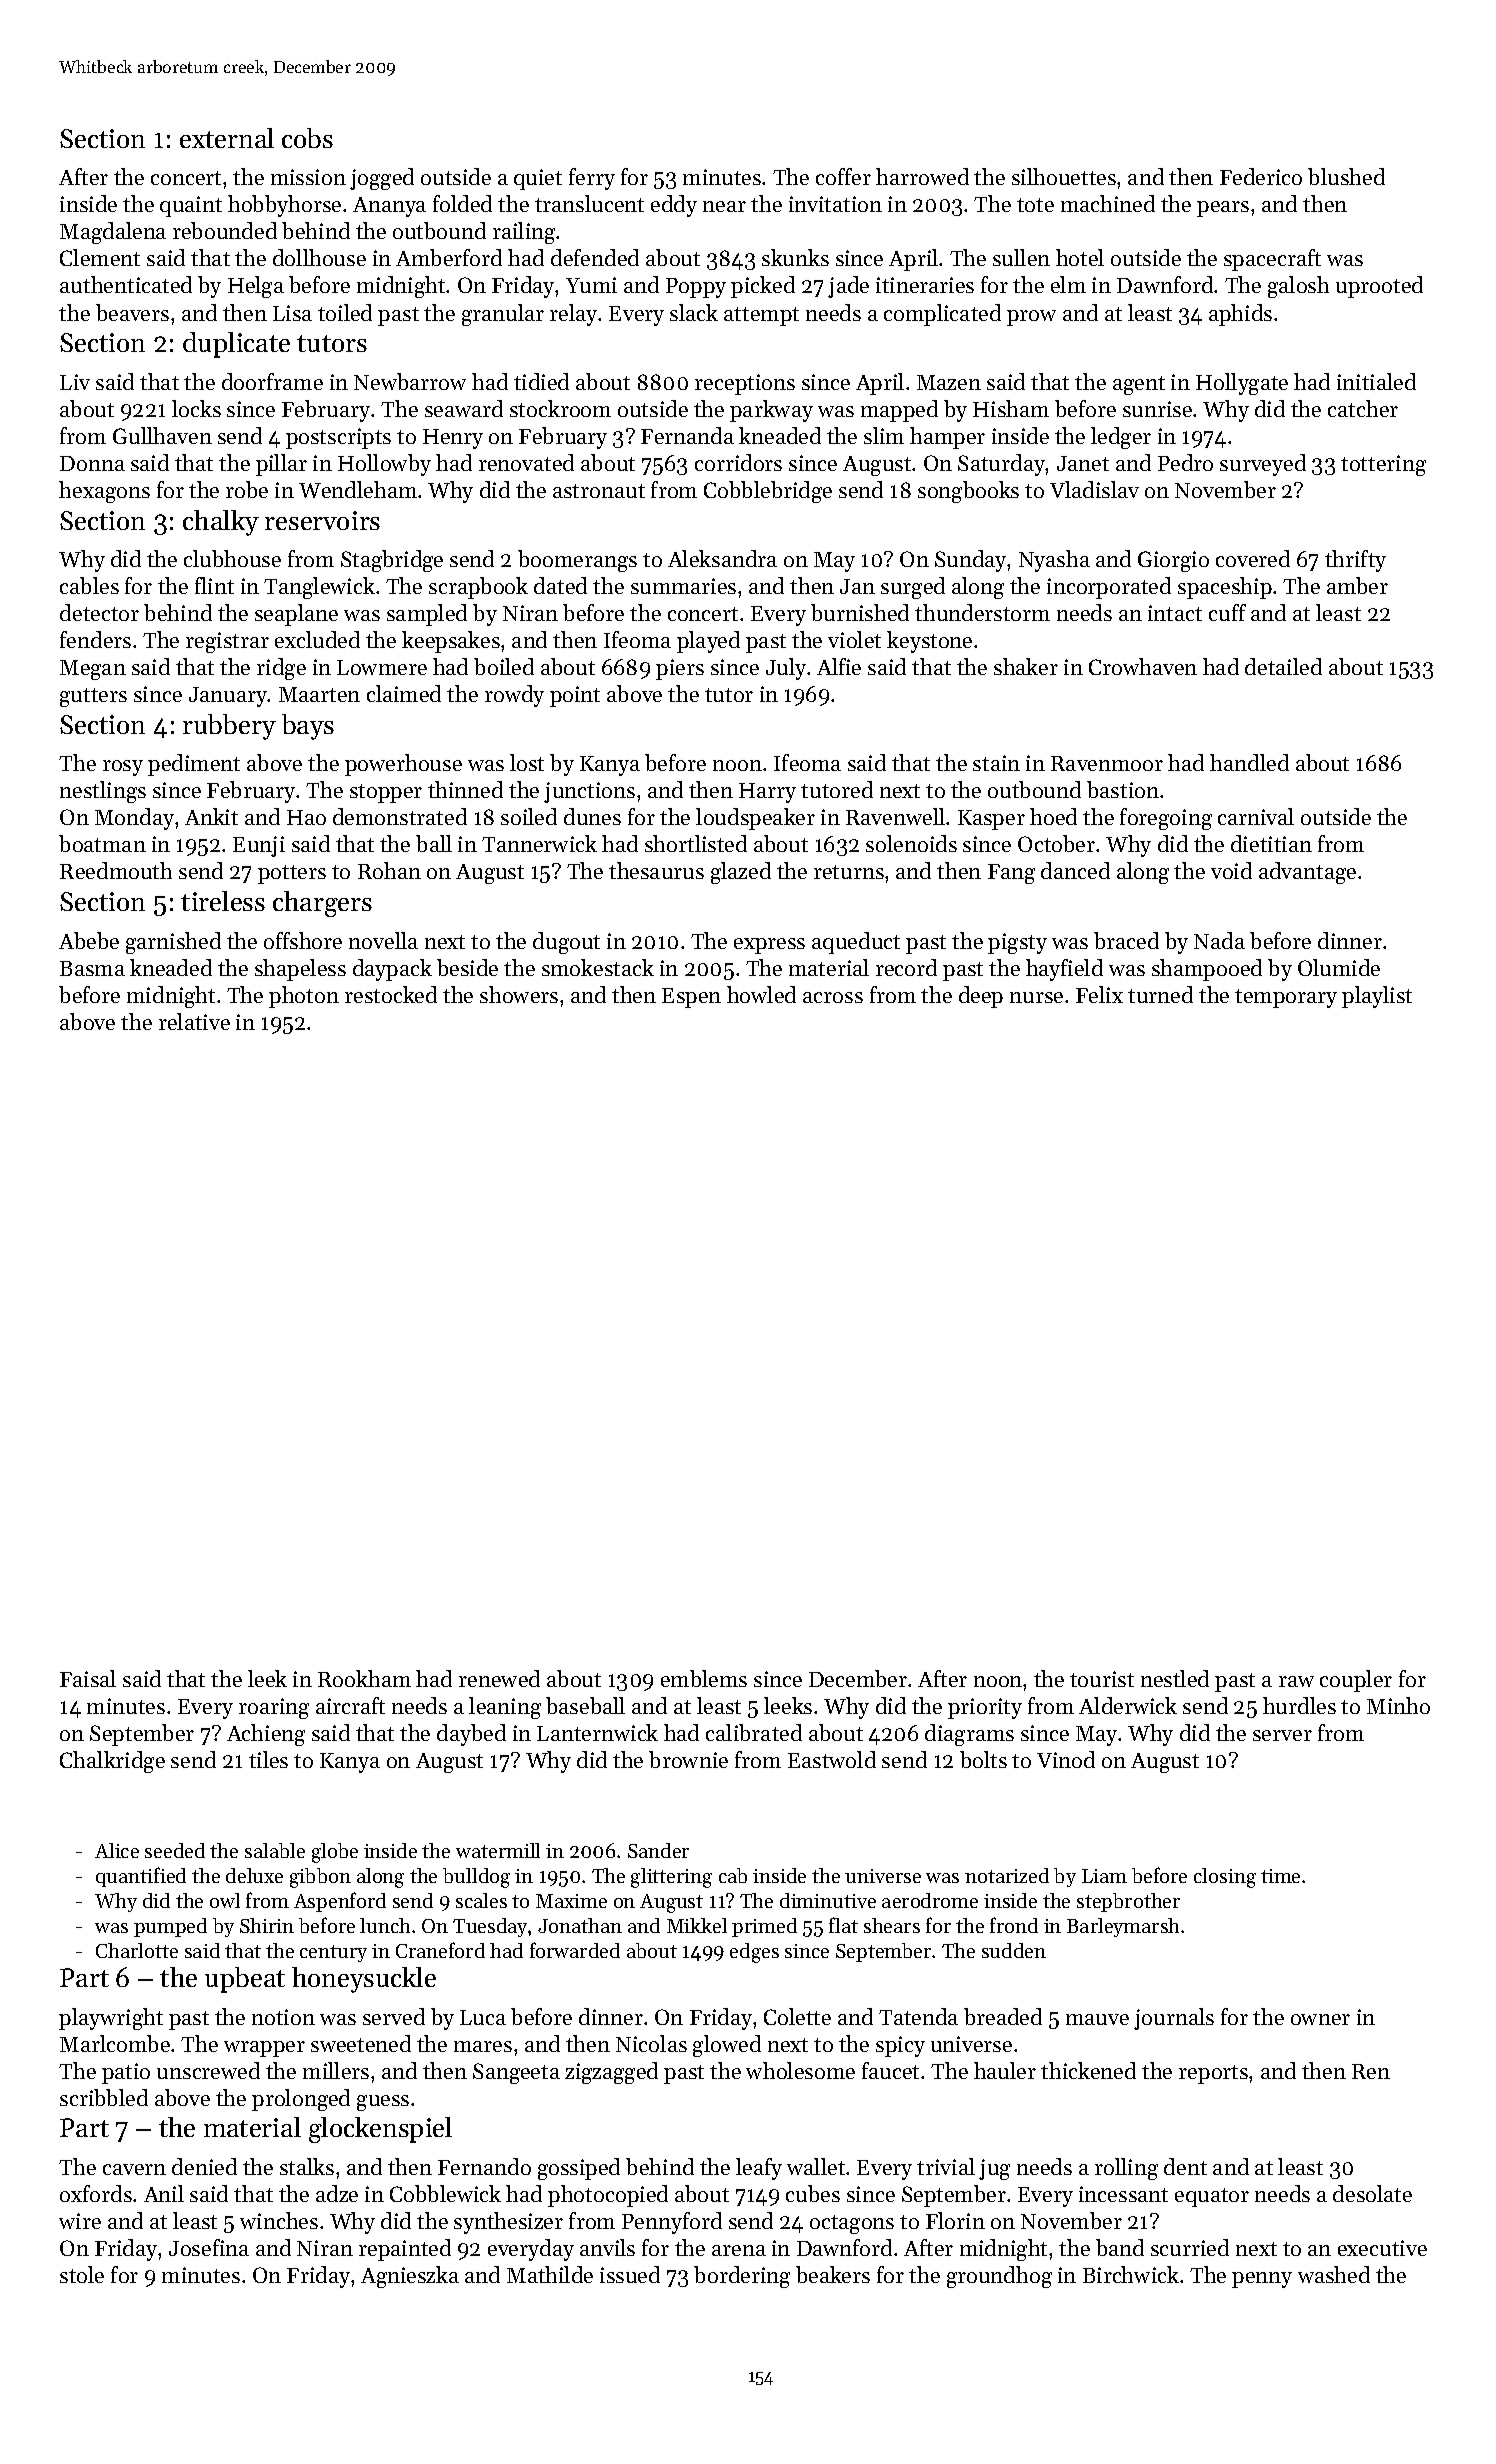  Describe the element at coordinates (204, 2166) in the screenshot. I see `denied` at that location.
